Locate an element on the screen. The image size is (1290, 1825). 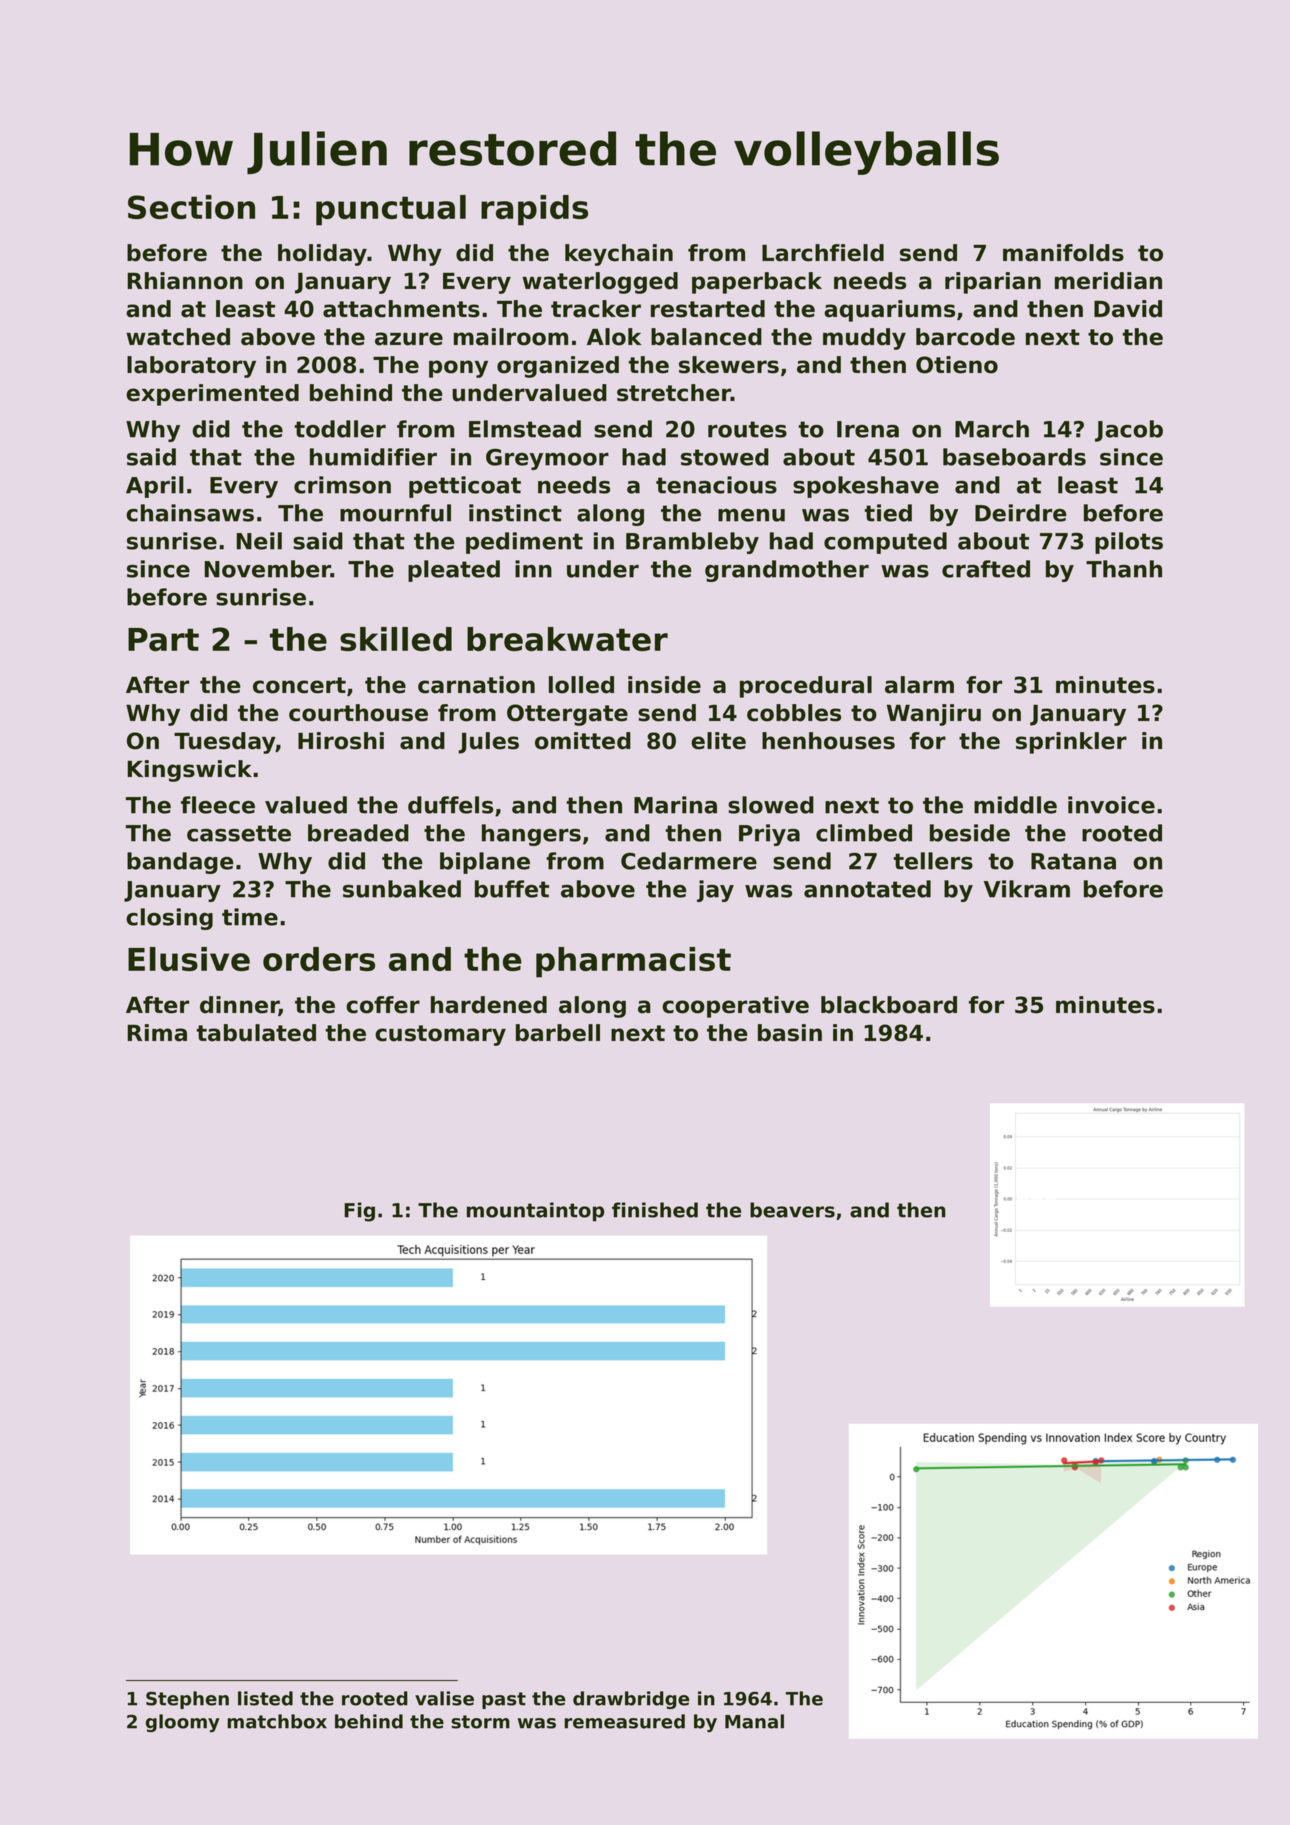
Larchfield is located at coordinates (823, 253).
